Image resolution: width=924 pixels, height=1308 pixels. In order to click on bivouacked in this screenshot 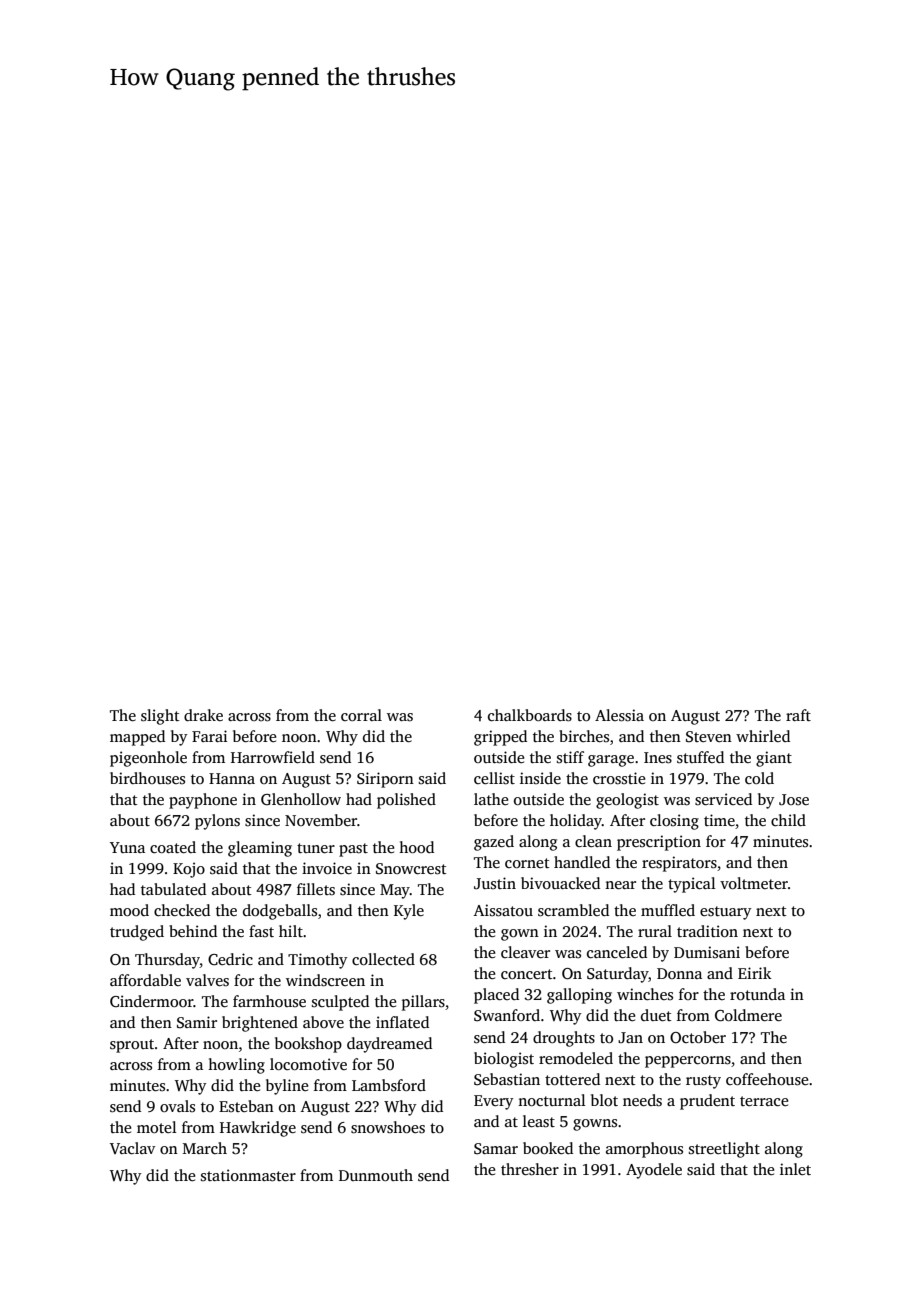, I will do `click(560, 883)`.
